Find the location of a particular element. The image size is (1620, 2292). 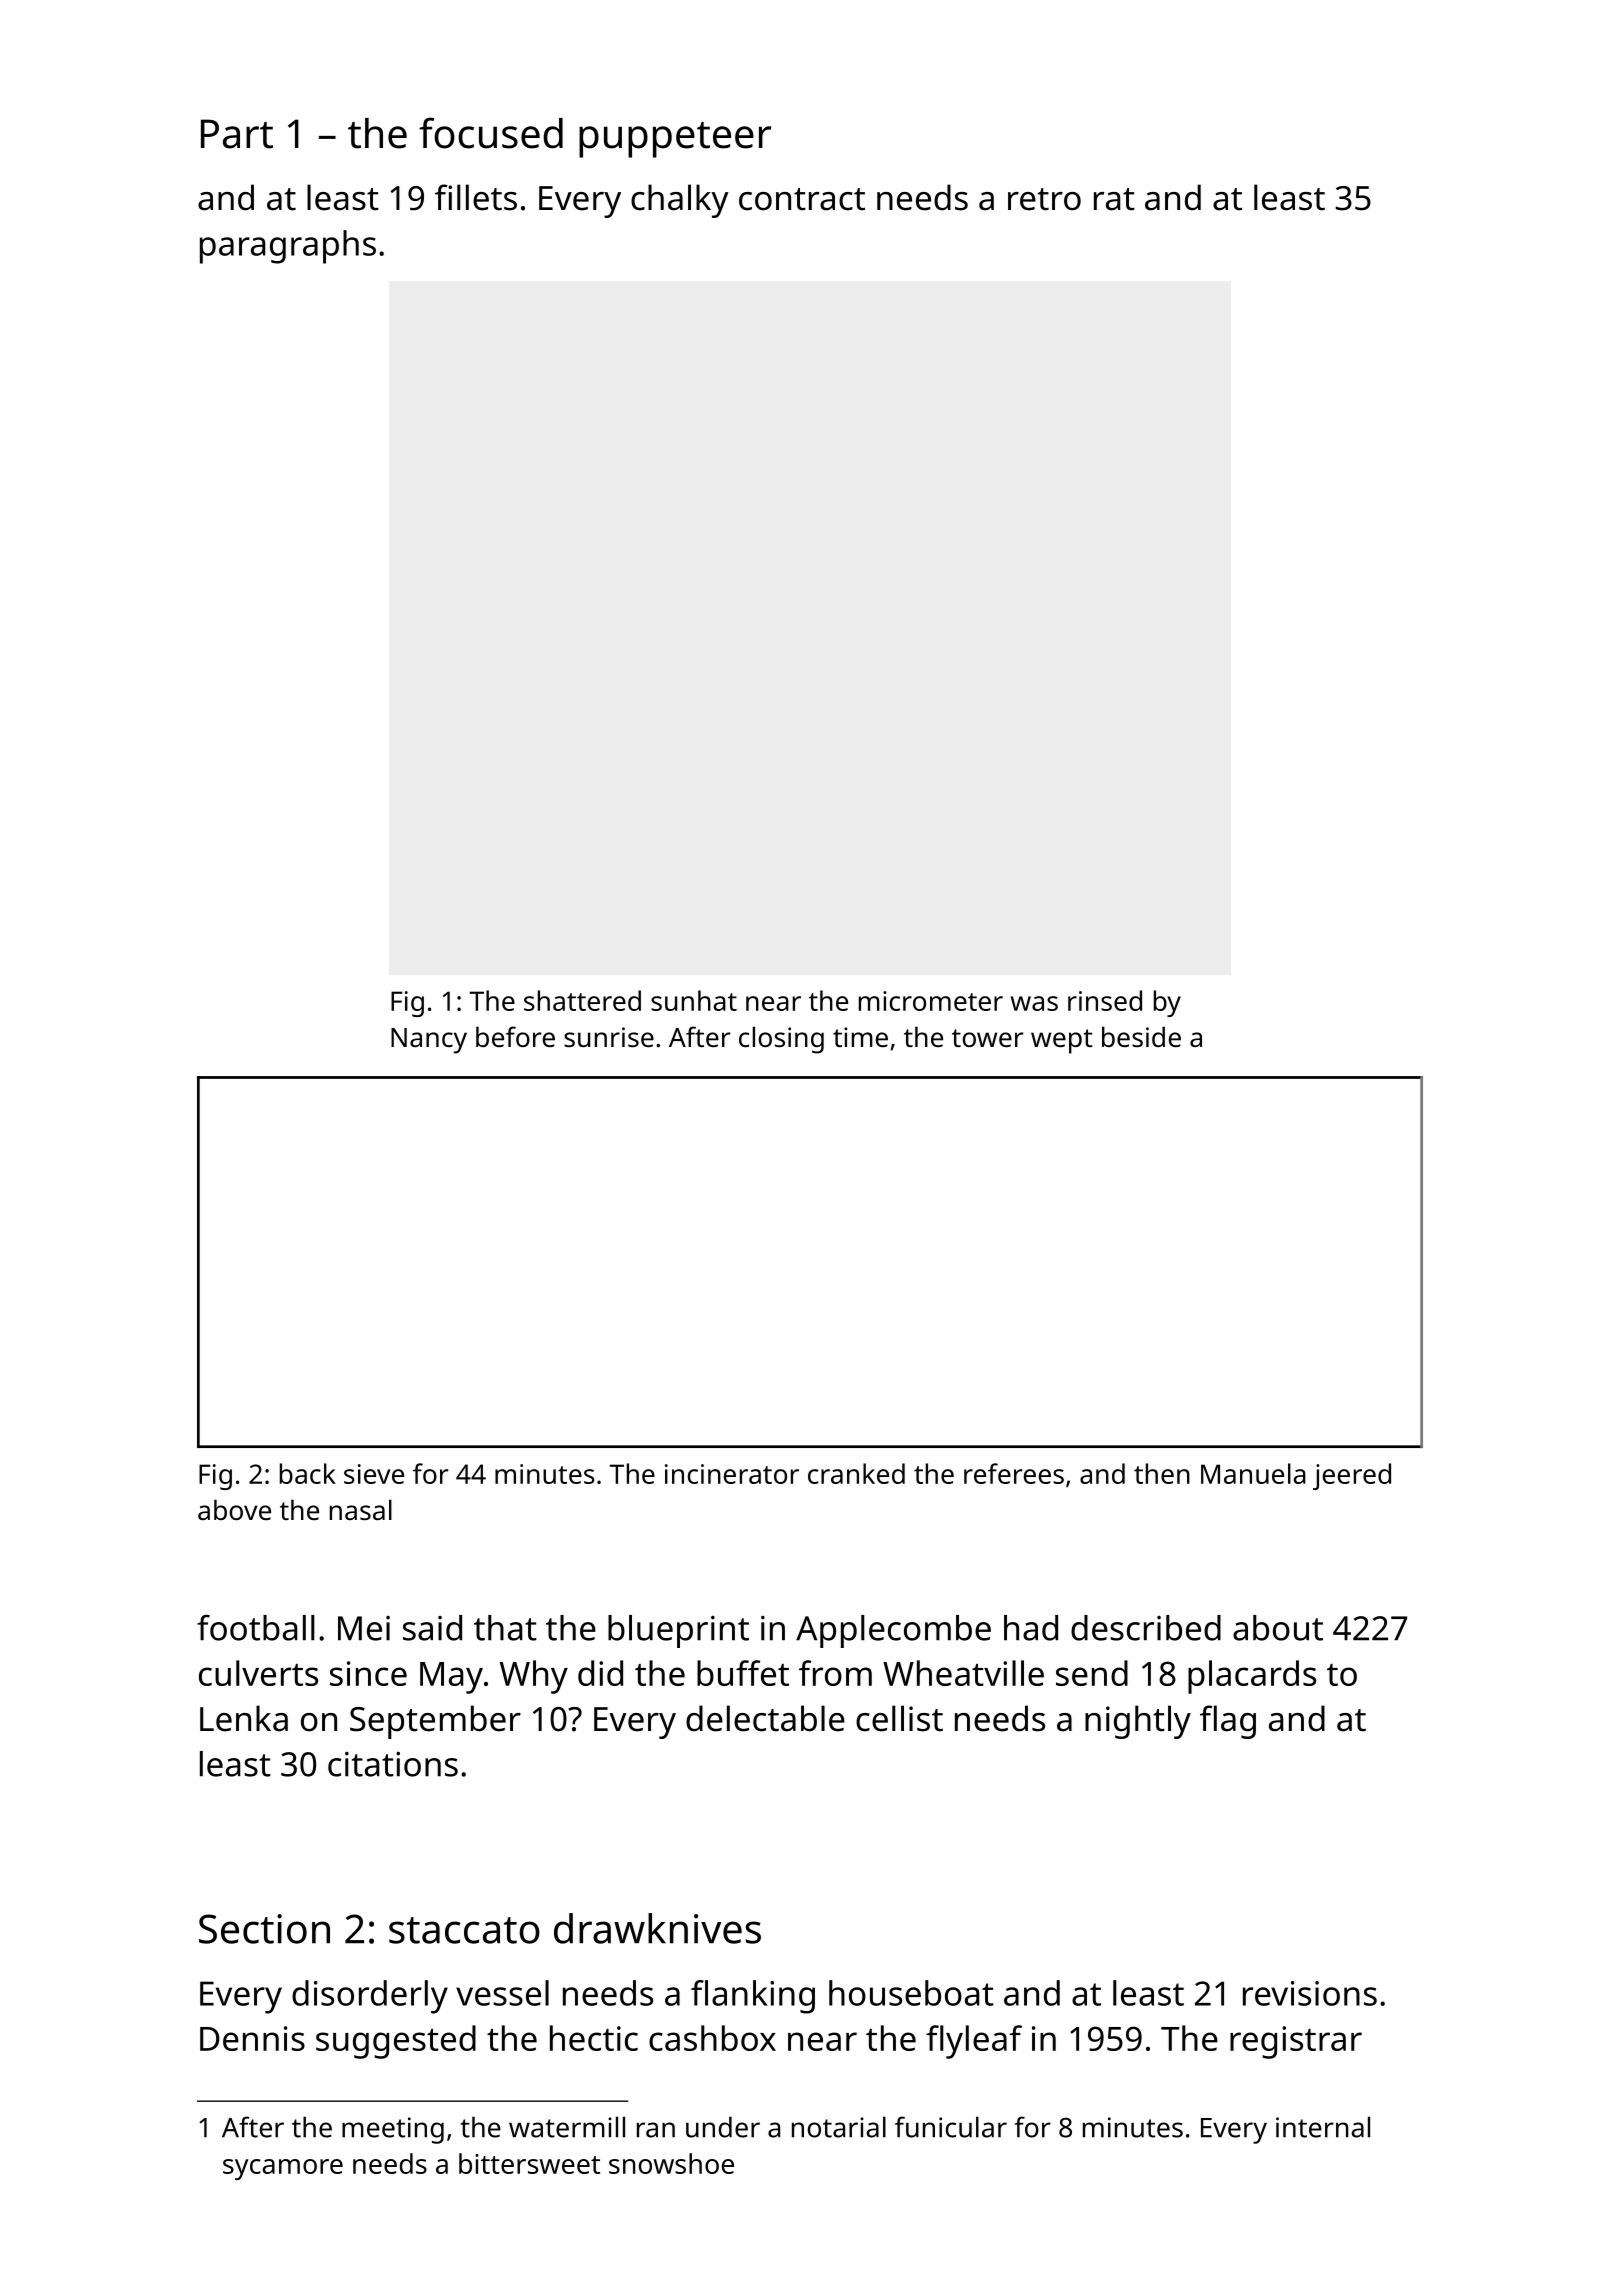

contract is located at coordinates (802, 199).
